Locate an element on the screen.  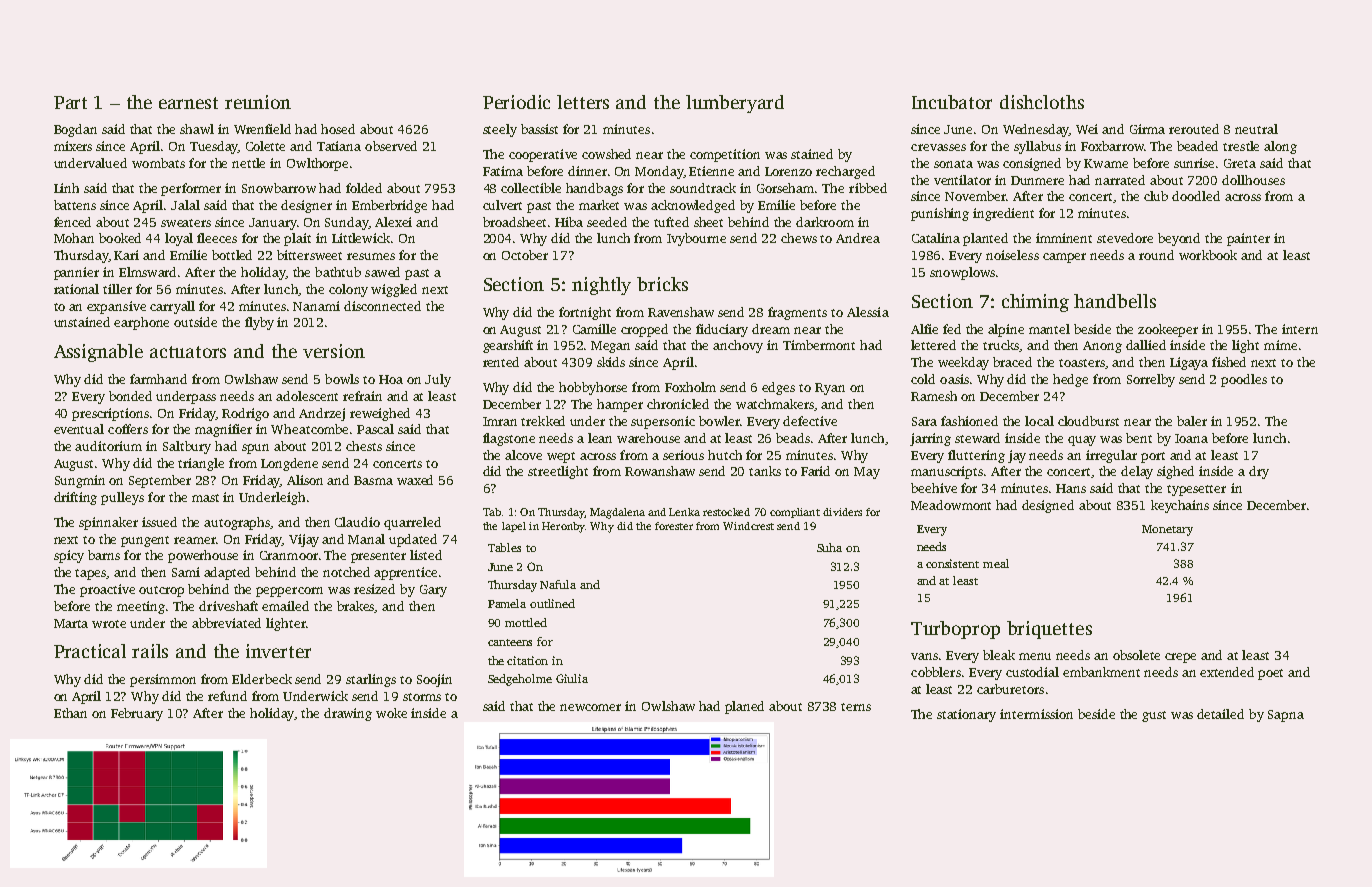
refund is located at coordinates (227, 696).
